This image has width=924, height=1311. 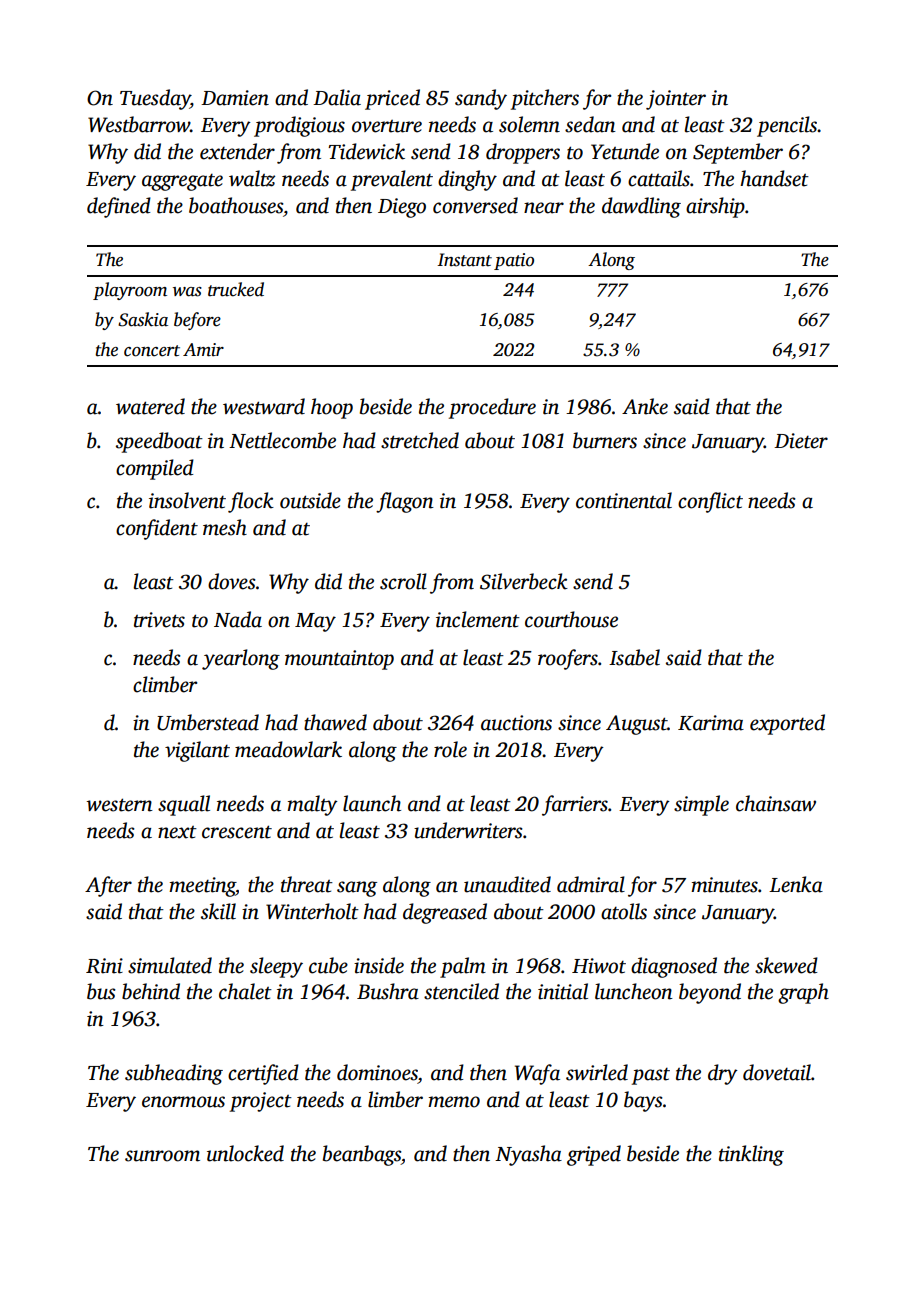 I want to click on Damien, so click(x=235, y=98).
